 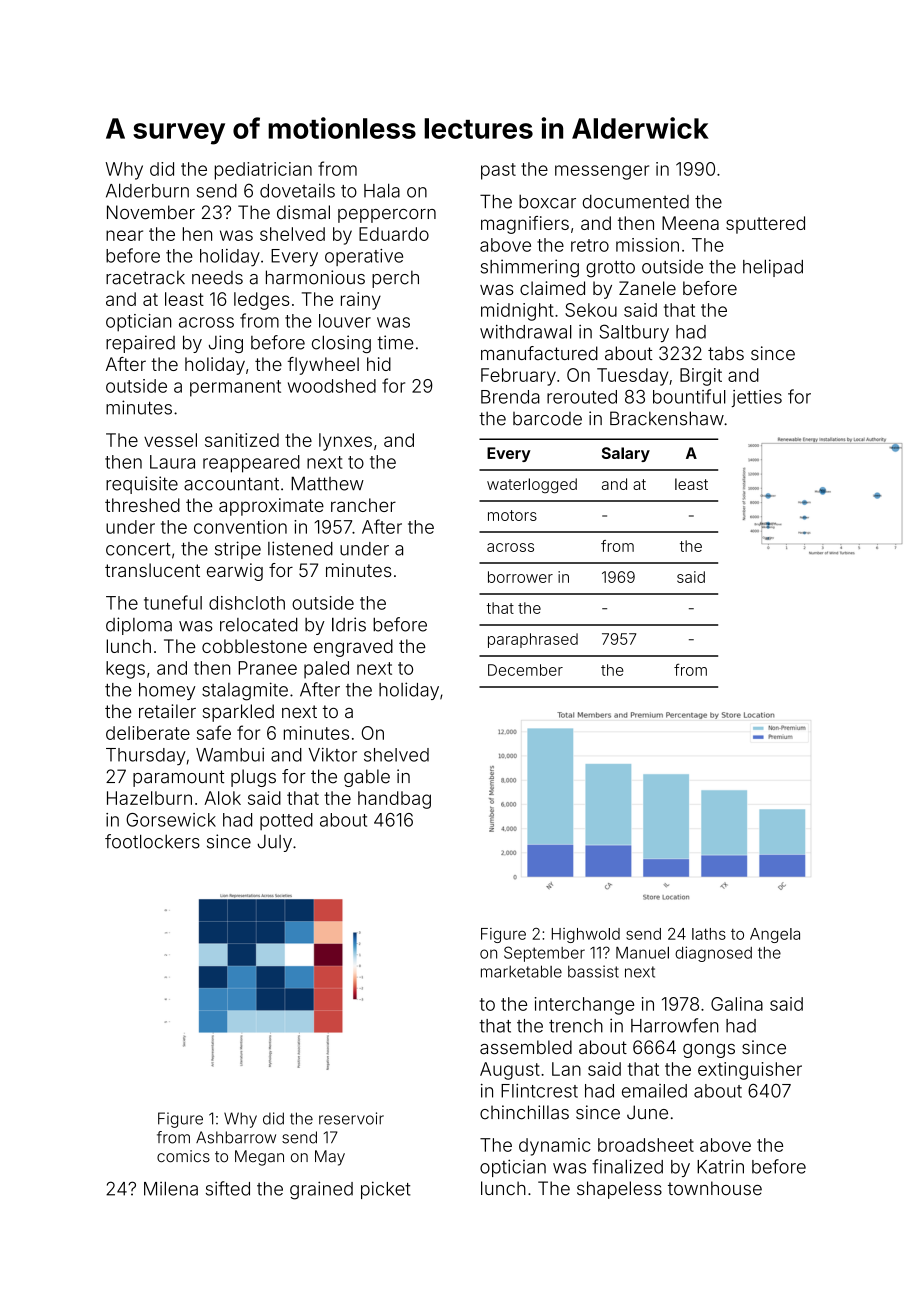 I want to click on motors, so click(x=512, y=515).
